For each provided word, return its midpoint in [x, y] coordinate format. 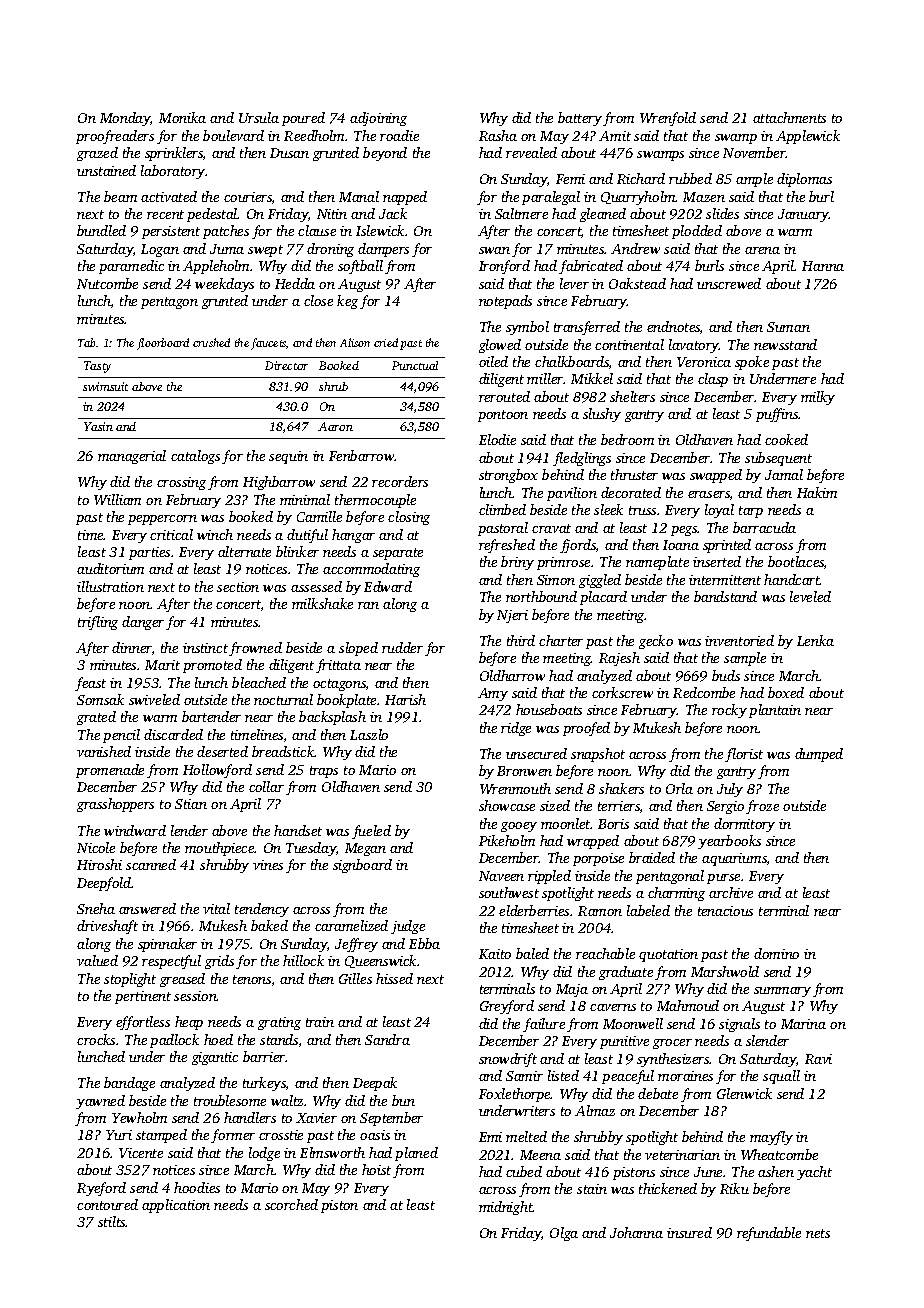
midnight [506, 1208]
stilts [112, 1221]
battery [580, 119]
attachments [789, 117]
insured [689, 1232]
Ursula [259, 117]
